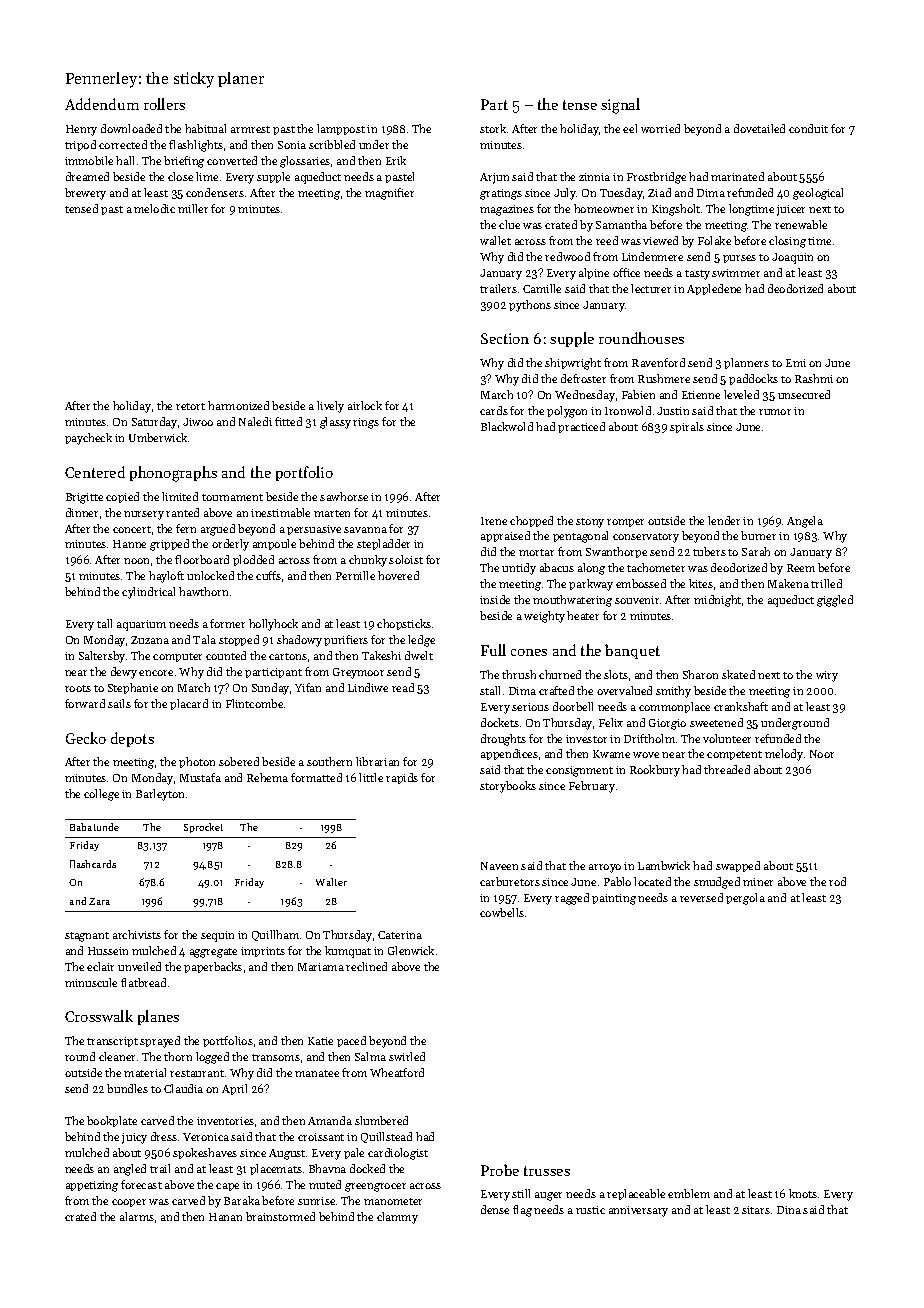 Image resolution: width=924 pixels, height=1308 pixels. I want to click on savanna, so click(365, 530).
